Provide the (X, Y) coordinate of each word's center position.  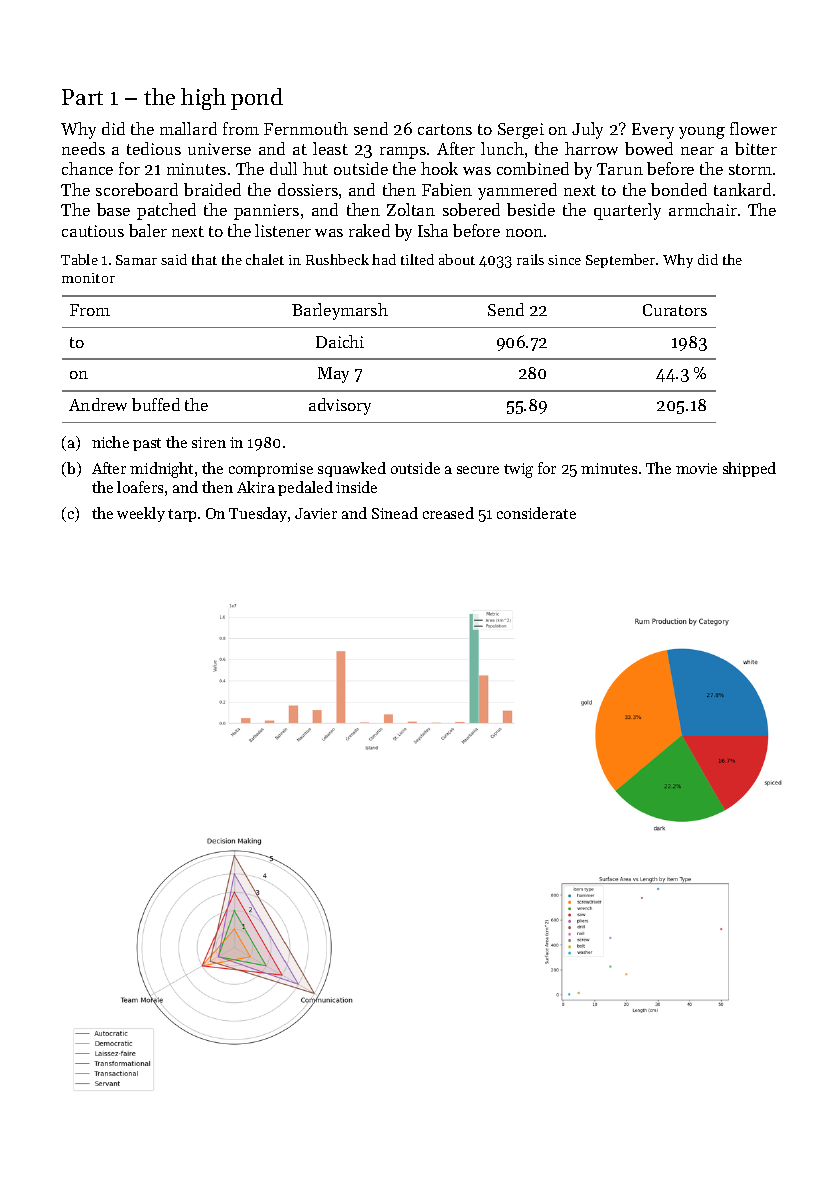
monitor (88, 278)
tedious (154, 148)
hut (315, 168)
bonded (679, 189)
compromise (271, 470)
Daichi (340, 341)
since (564, 260)
